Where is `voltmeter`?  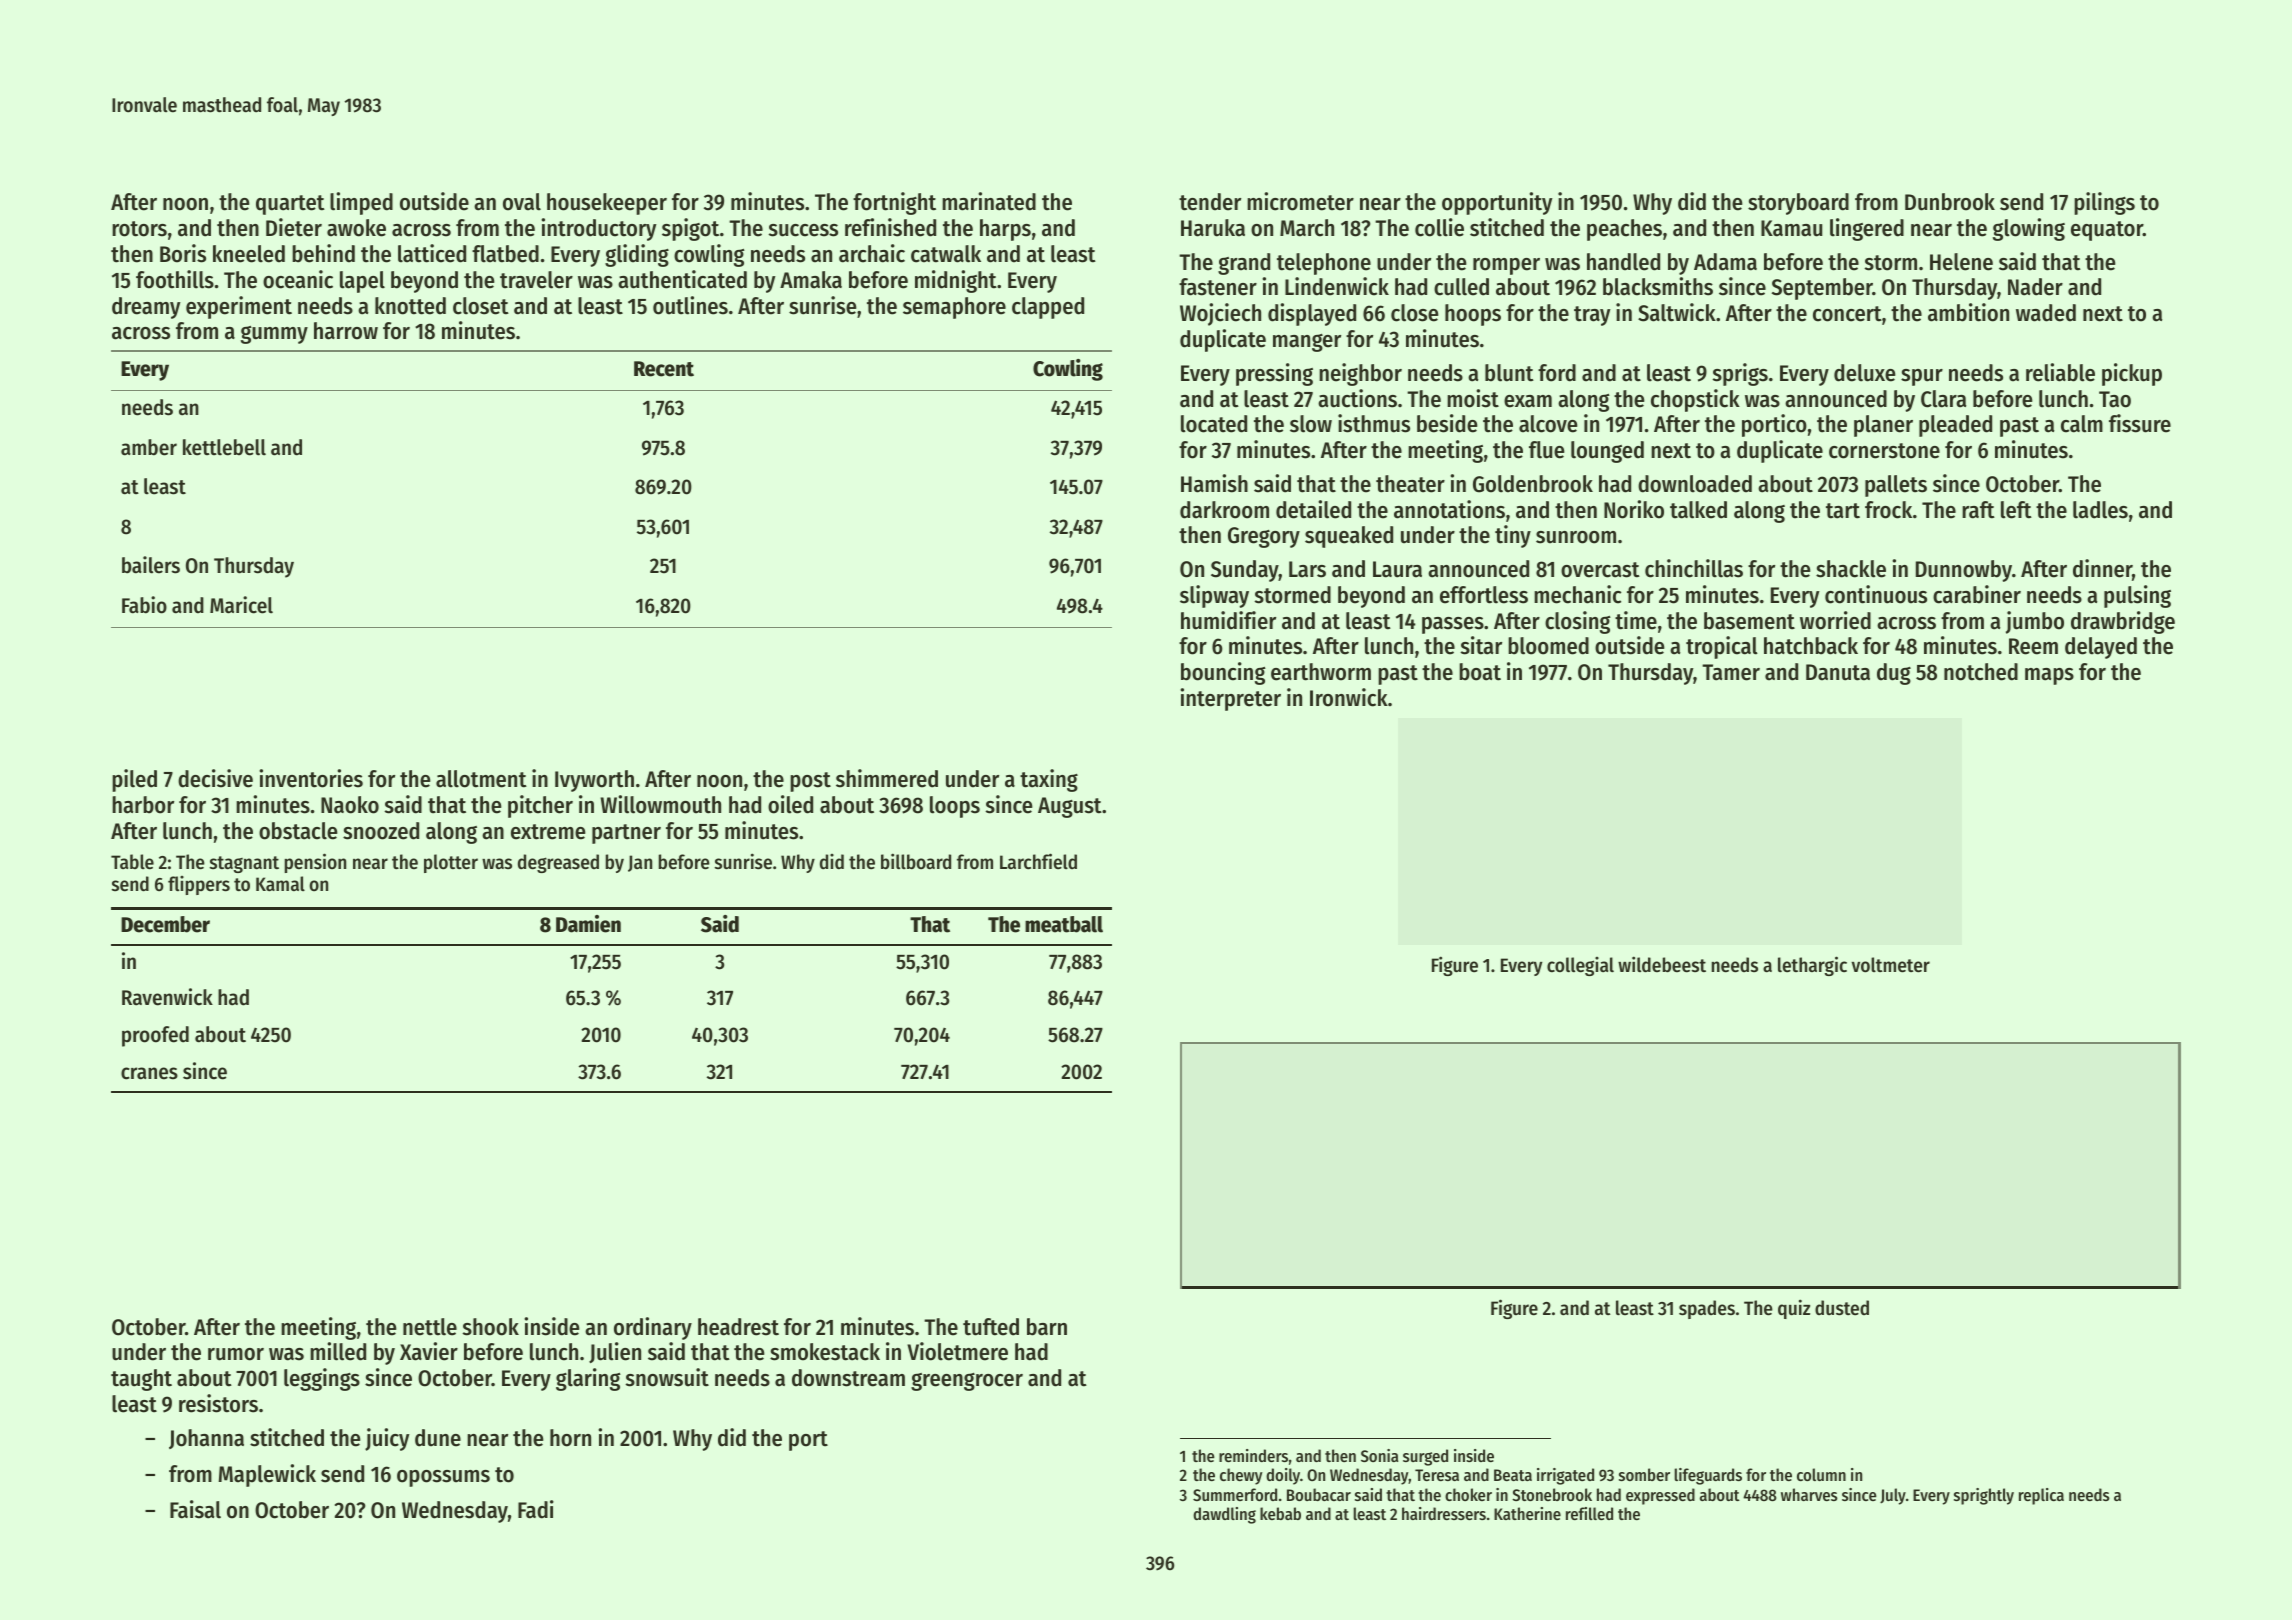
voltmeter is located at coordinates (1890, 965).
